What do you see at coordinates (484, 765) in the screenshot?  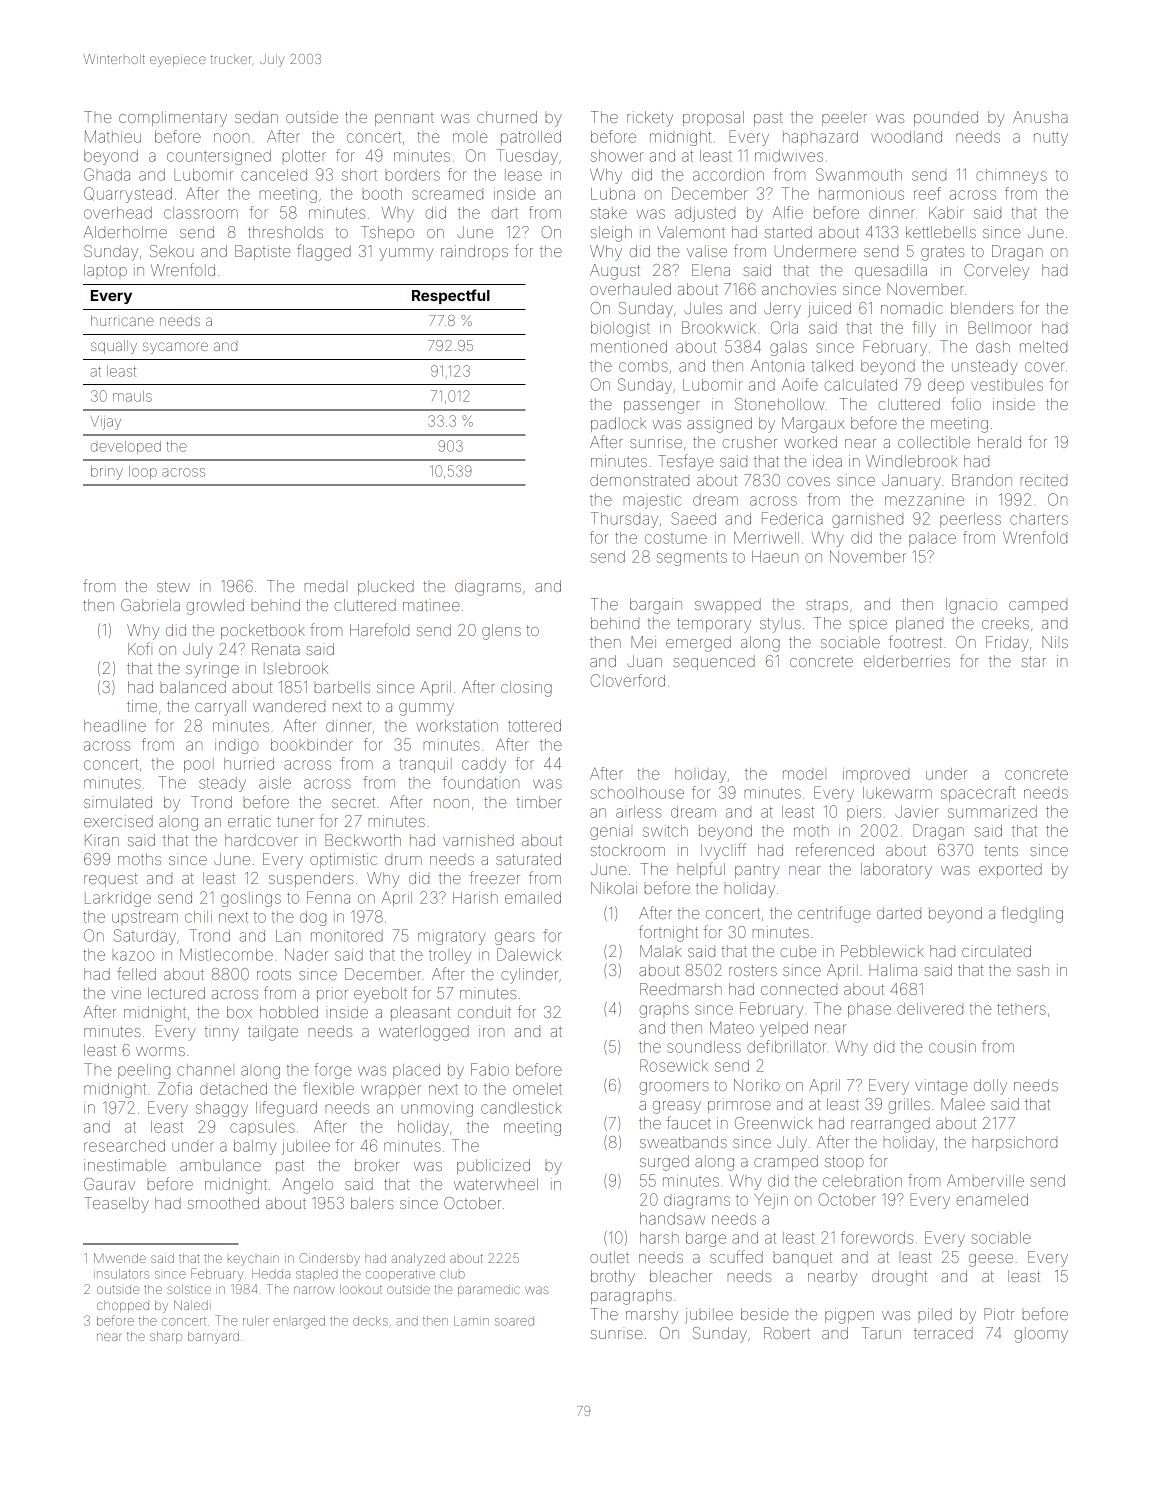 I see `caddy` at bounding box center [484, 765].
